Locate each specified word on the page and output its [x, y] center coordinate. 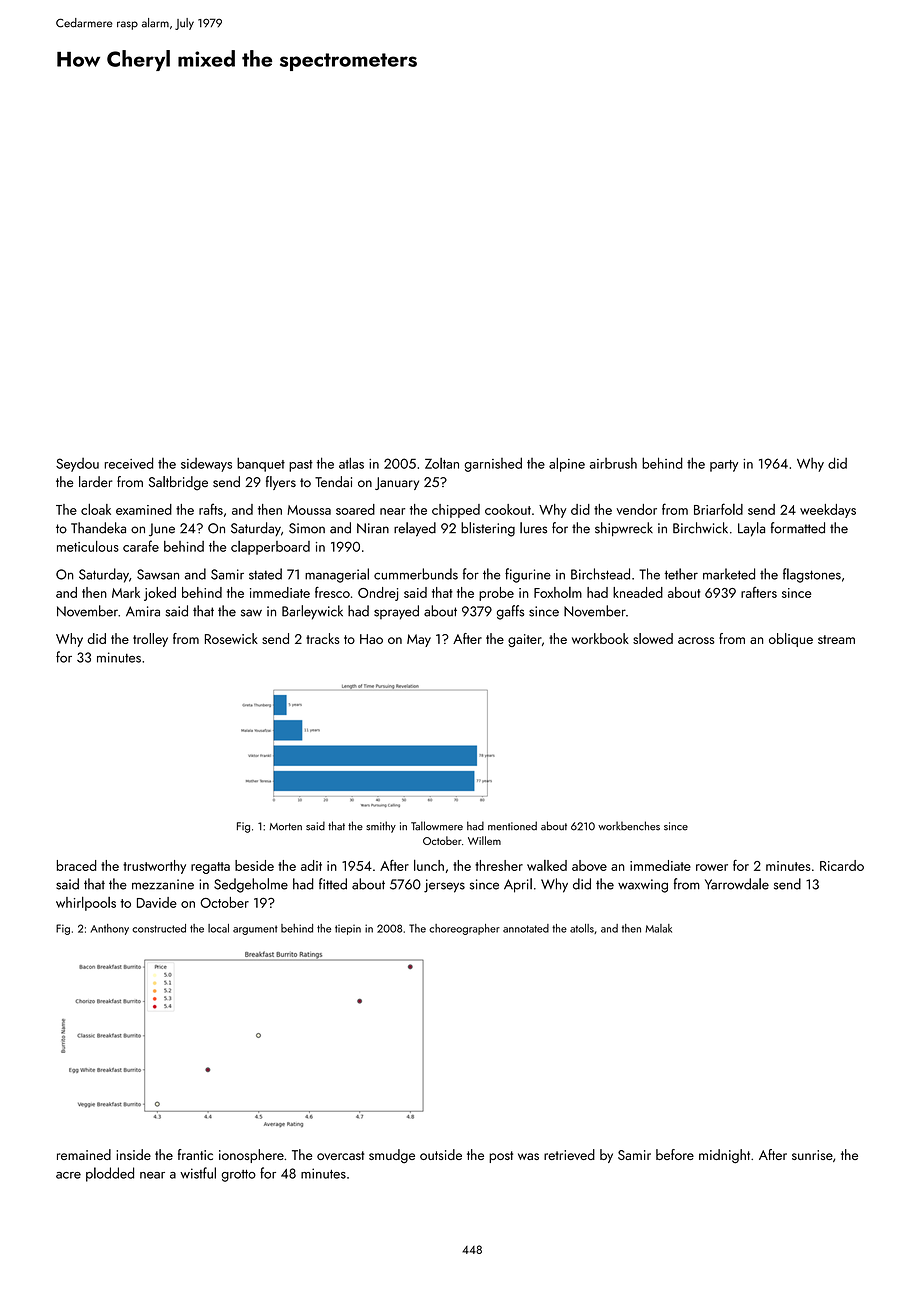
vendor [636, 509]
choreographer [464, 929]
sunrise [812, 1155]
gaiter [525, 640]
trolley [150, 640]
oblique [791, 640]
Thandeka [98, 528]
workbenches [629, 826]
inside [133, 1154]
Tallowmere [437, 826]
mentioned [512, 826]
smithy [381, 827]
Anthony [109, 929]
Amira [143, 611]
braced [77, 865]
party [724, 466]
